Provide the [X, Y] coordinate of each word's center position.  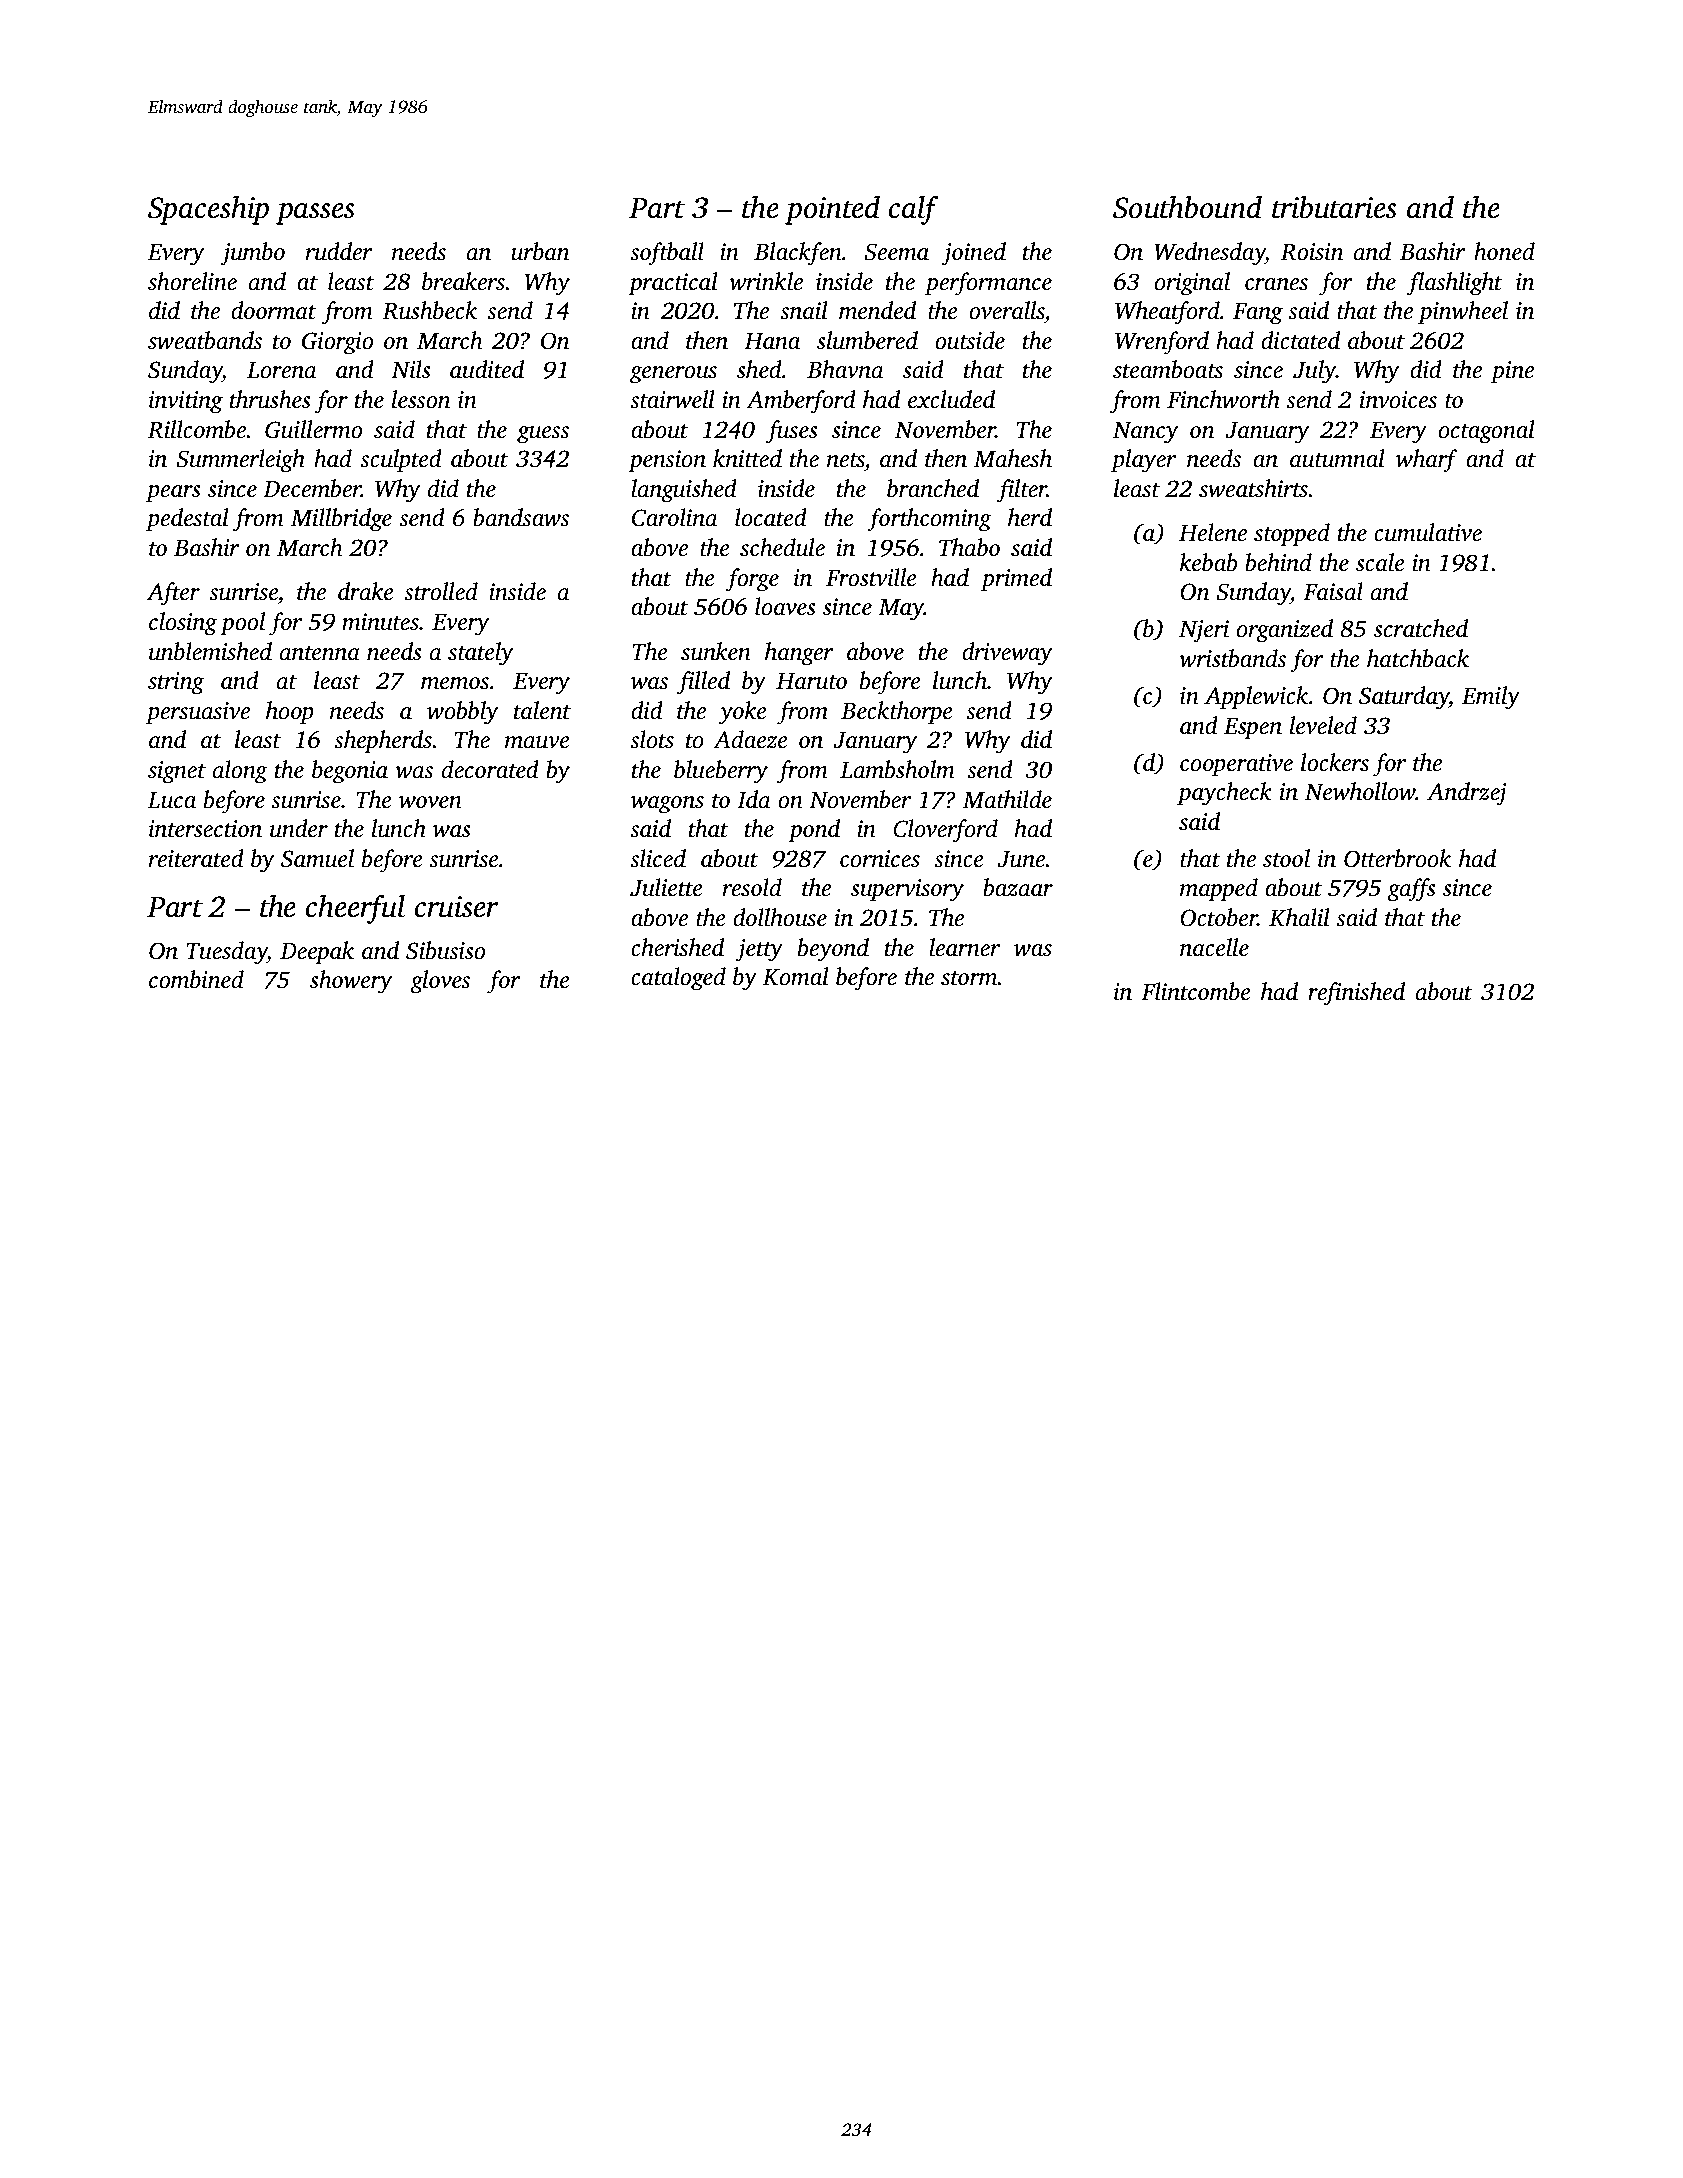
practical [673, 284]
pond [814, 831]
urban [540, 251]
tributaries [1334, 207]
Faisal [1333, 591]
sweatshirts [1253, 488]
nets [846, 460]
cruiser [456, 907]
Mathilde [1007, 799]
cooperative [1236, 765]
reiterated [196, 858]
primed [1016, 580]
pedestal [187, 520]
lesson [421, 399]
